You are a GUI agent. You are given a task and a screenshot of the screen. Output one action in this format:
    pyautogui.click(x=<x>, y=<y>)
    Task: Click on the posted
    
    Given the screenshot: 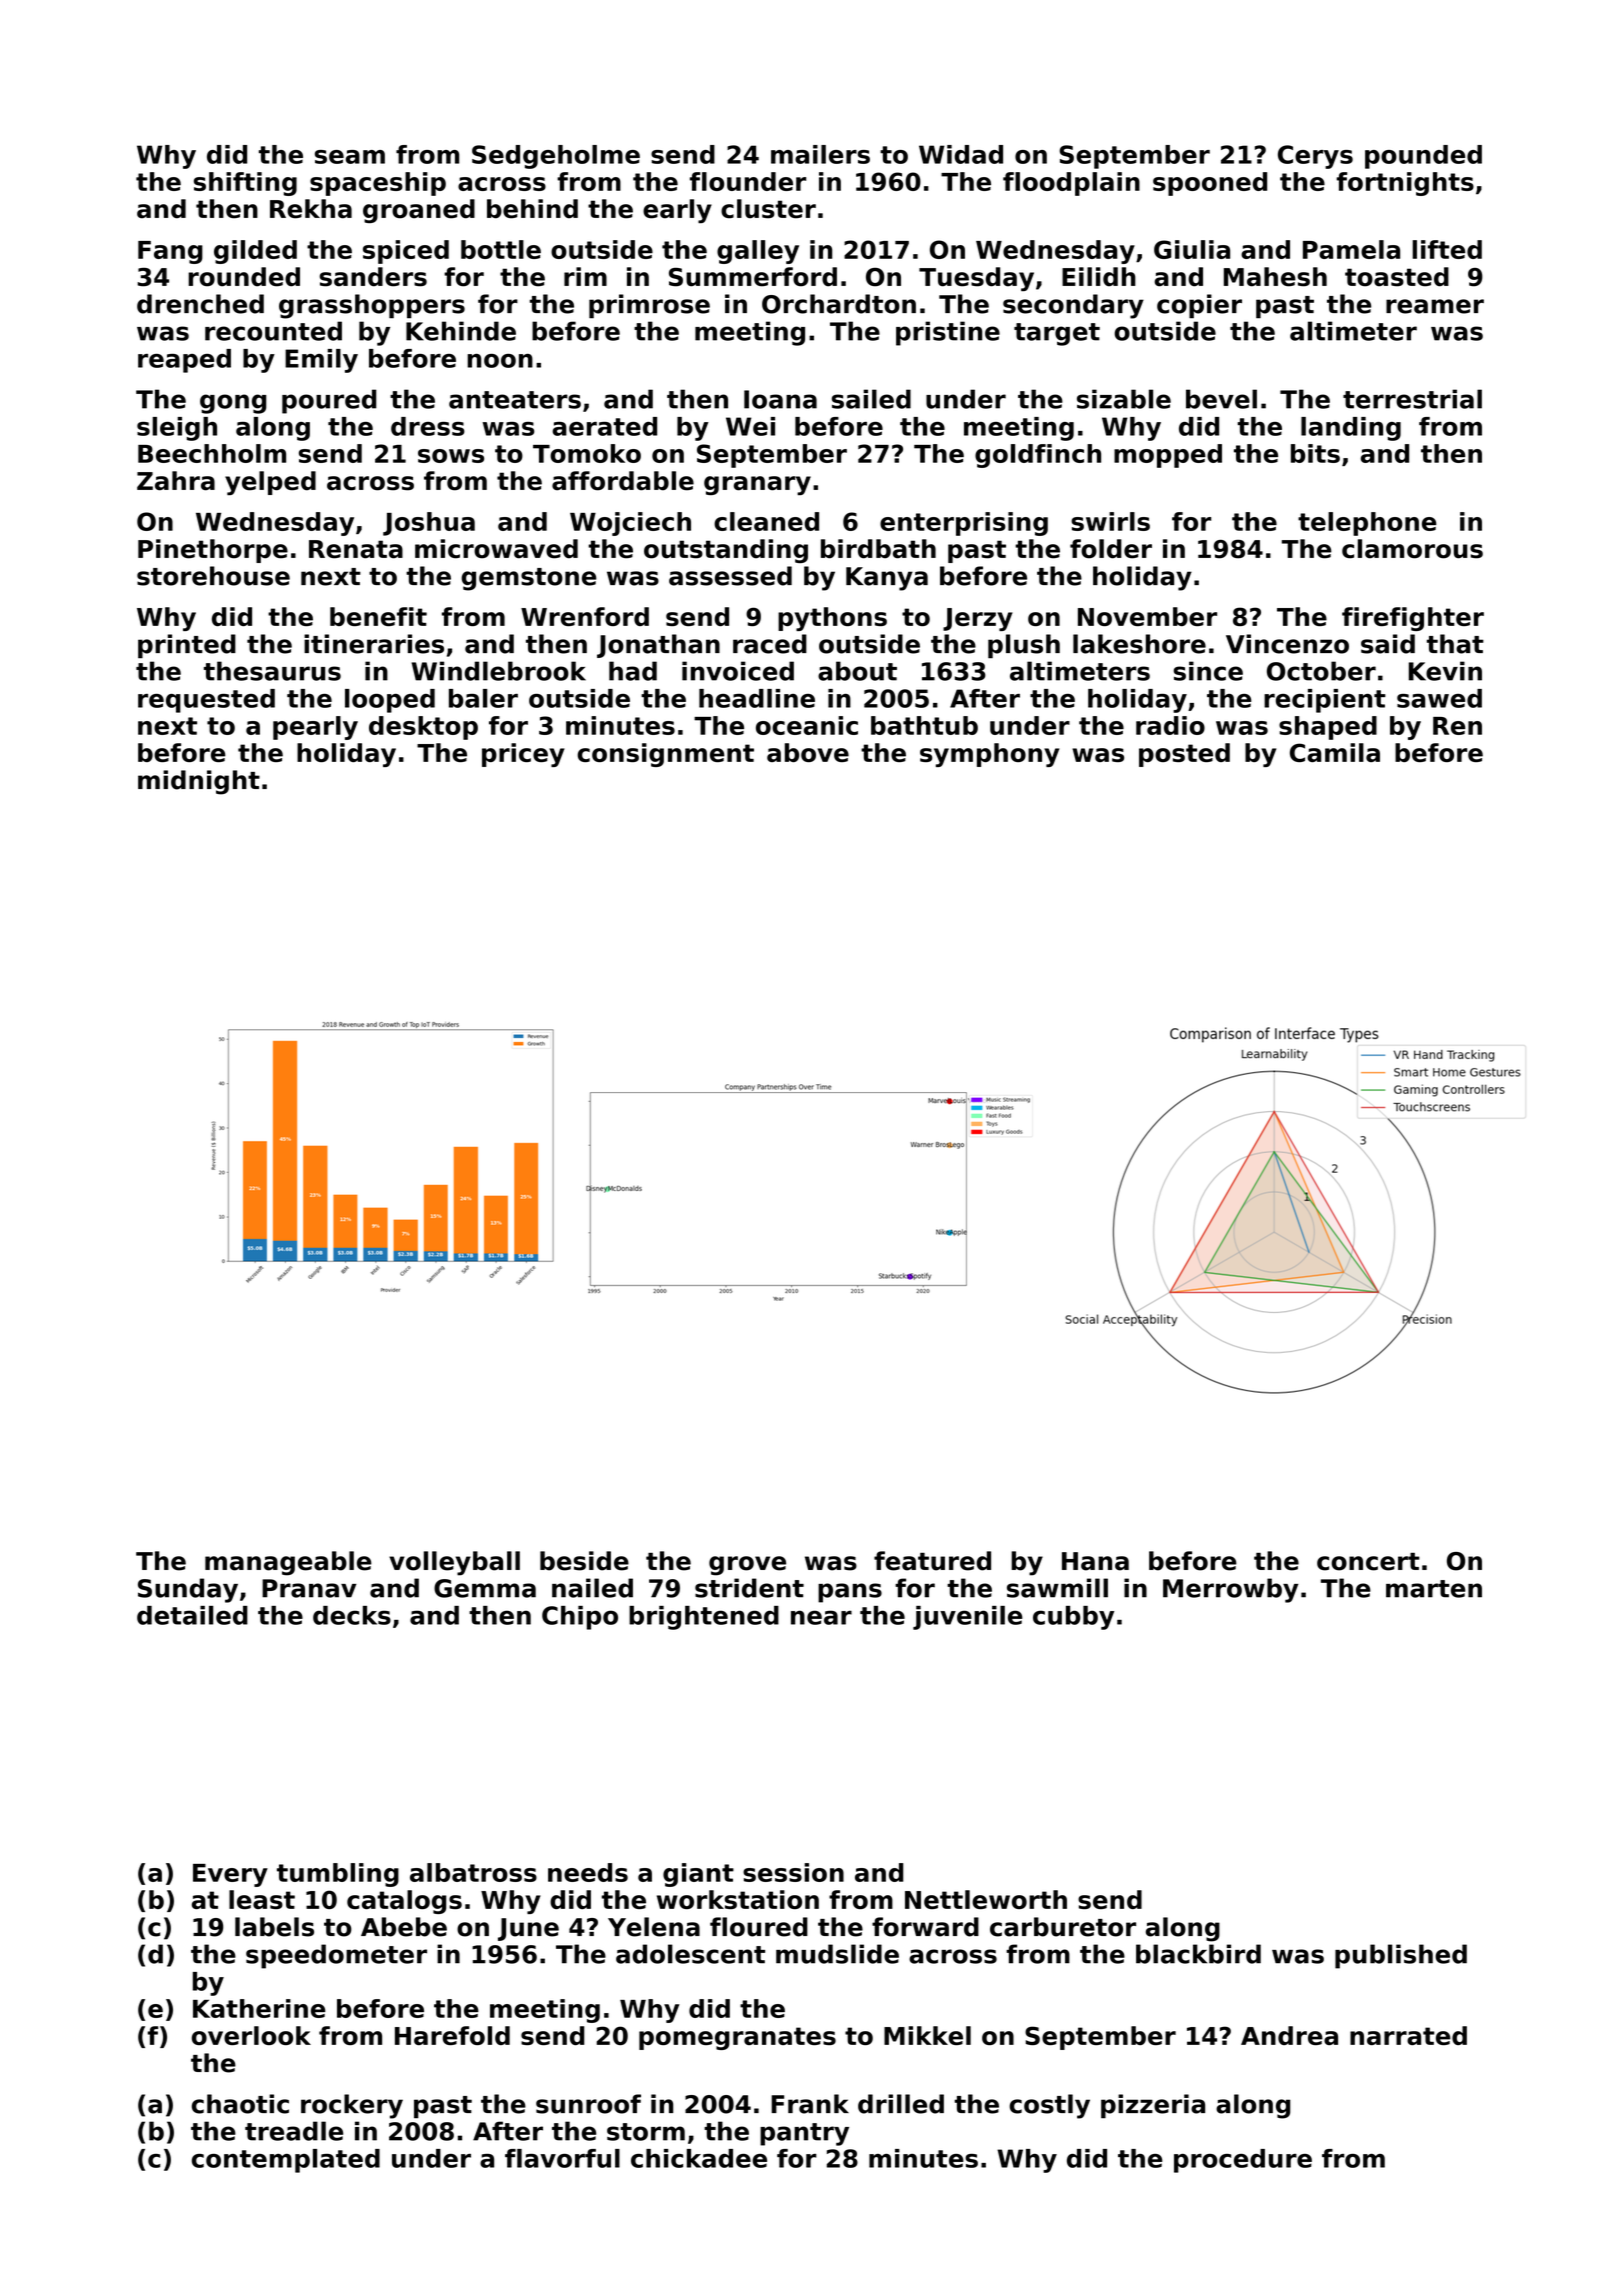 What is the action you would take?
    pyautogui.click(x=1184, y=755)
